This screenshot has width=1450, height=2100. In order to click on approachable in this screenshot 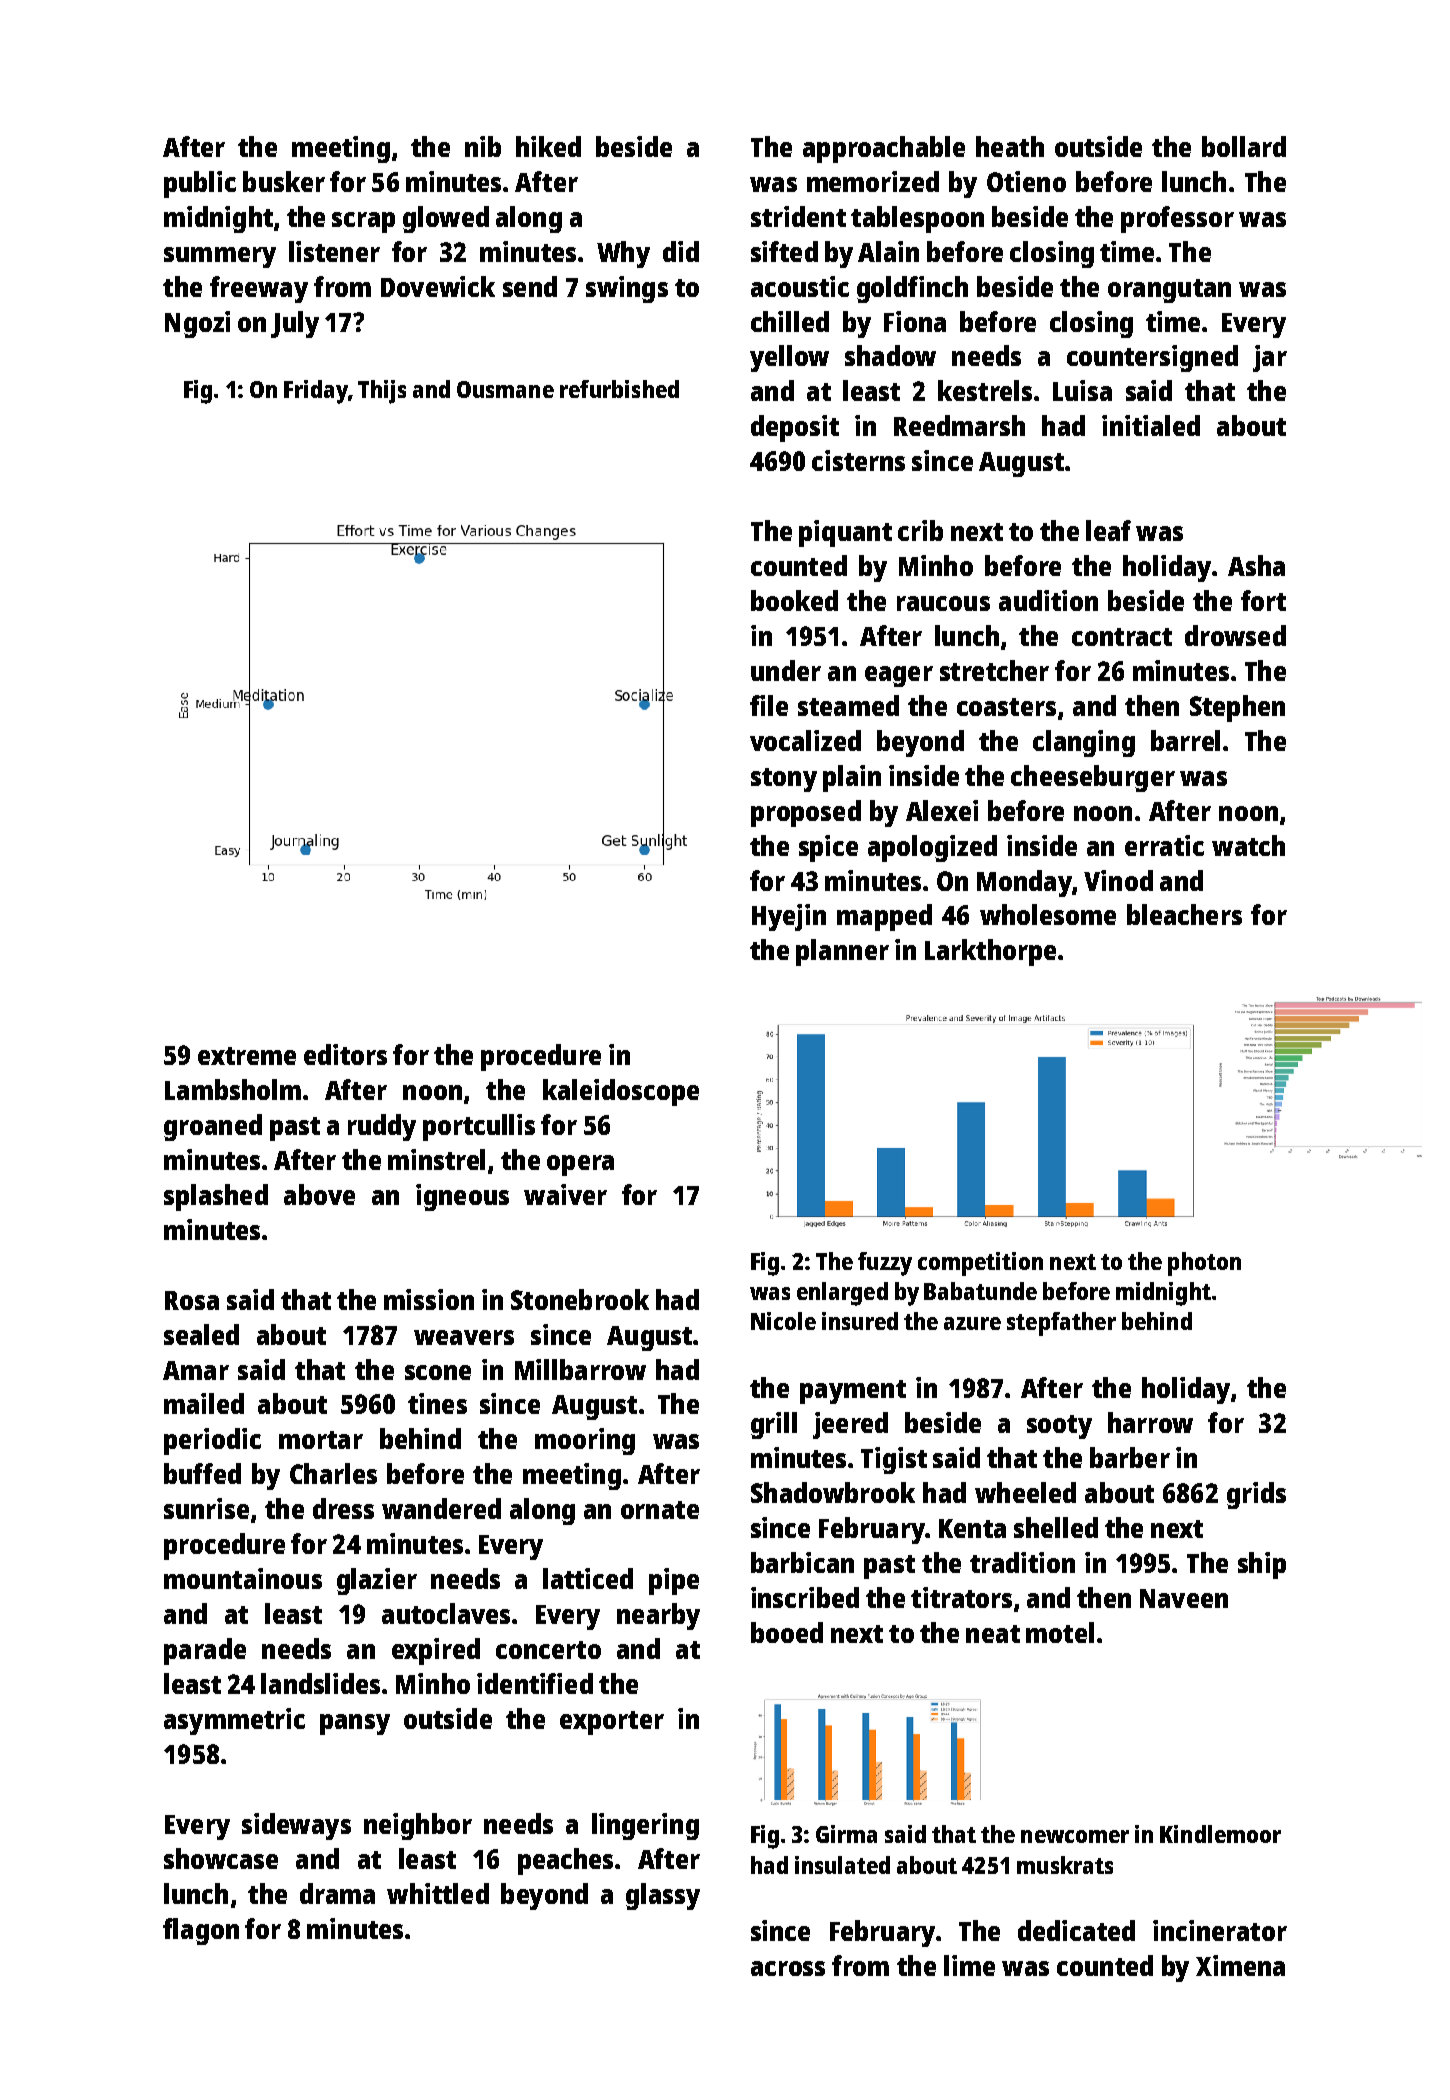, I will do `click(884, 149)`.
